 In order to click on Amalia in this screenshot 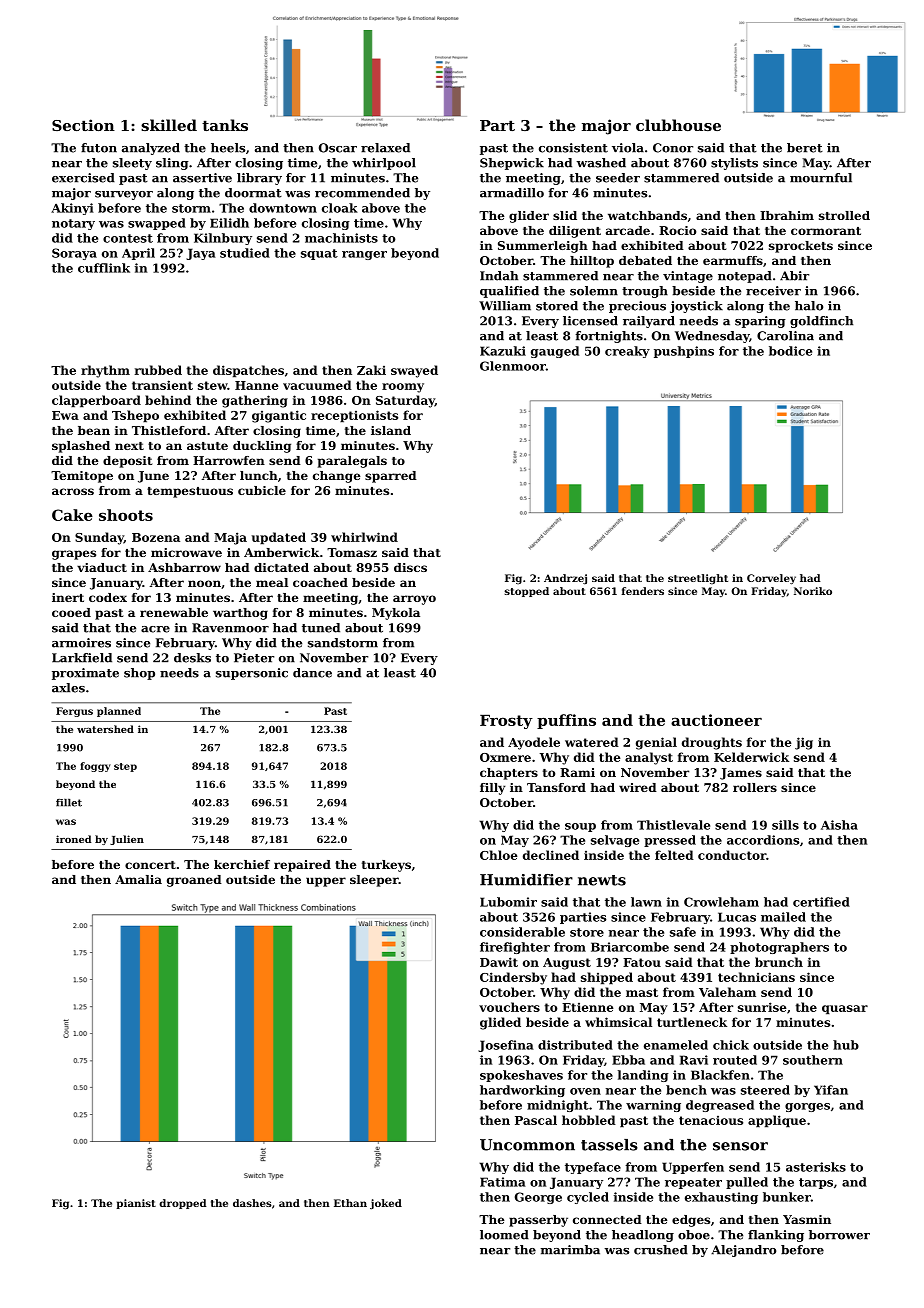, I will do `click(138, 879)`.
